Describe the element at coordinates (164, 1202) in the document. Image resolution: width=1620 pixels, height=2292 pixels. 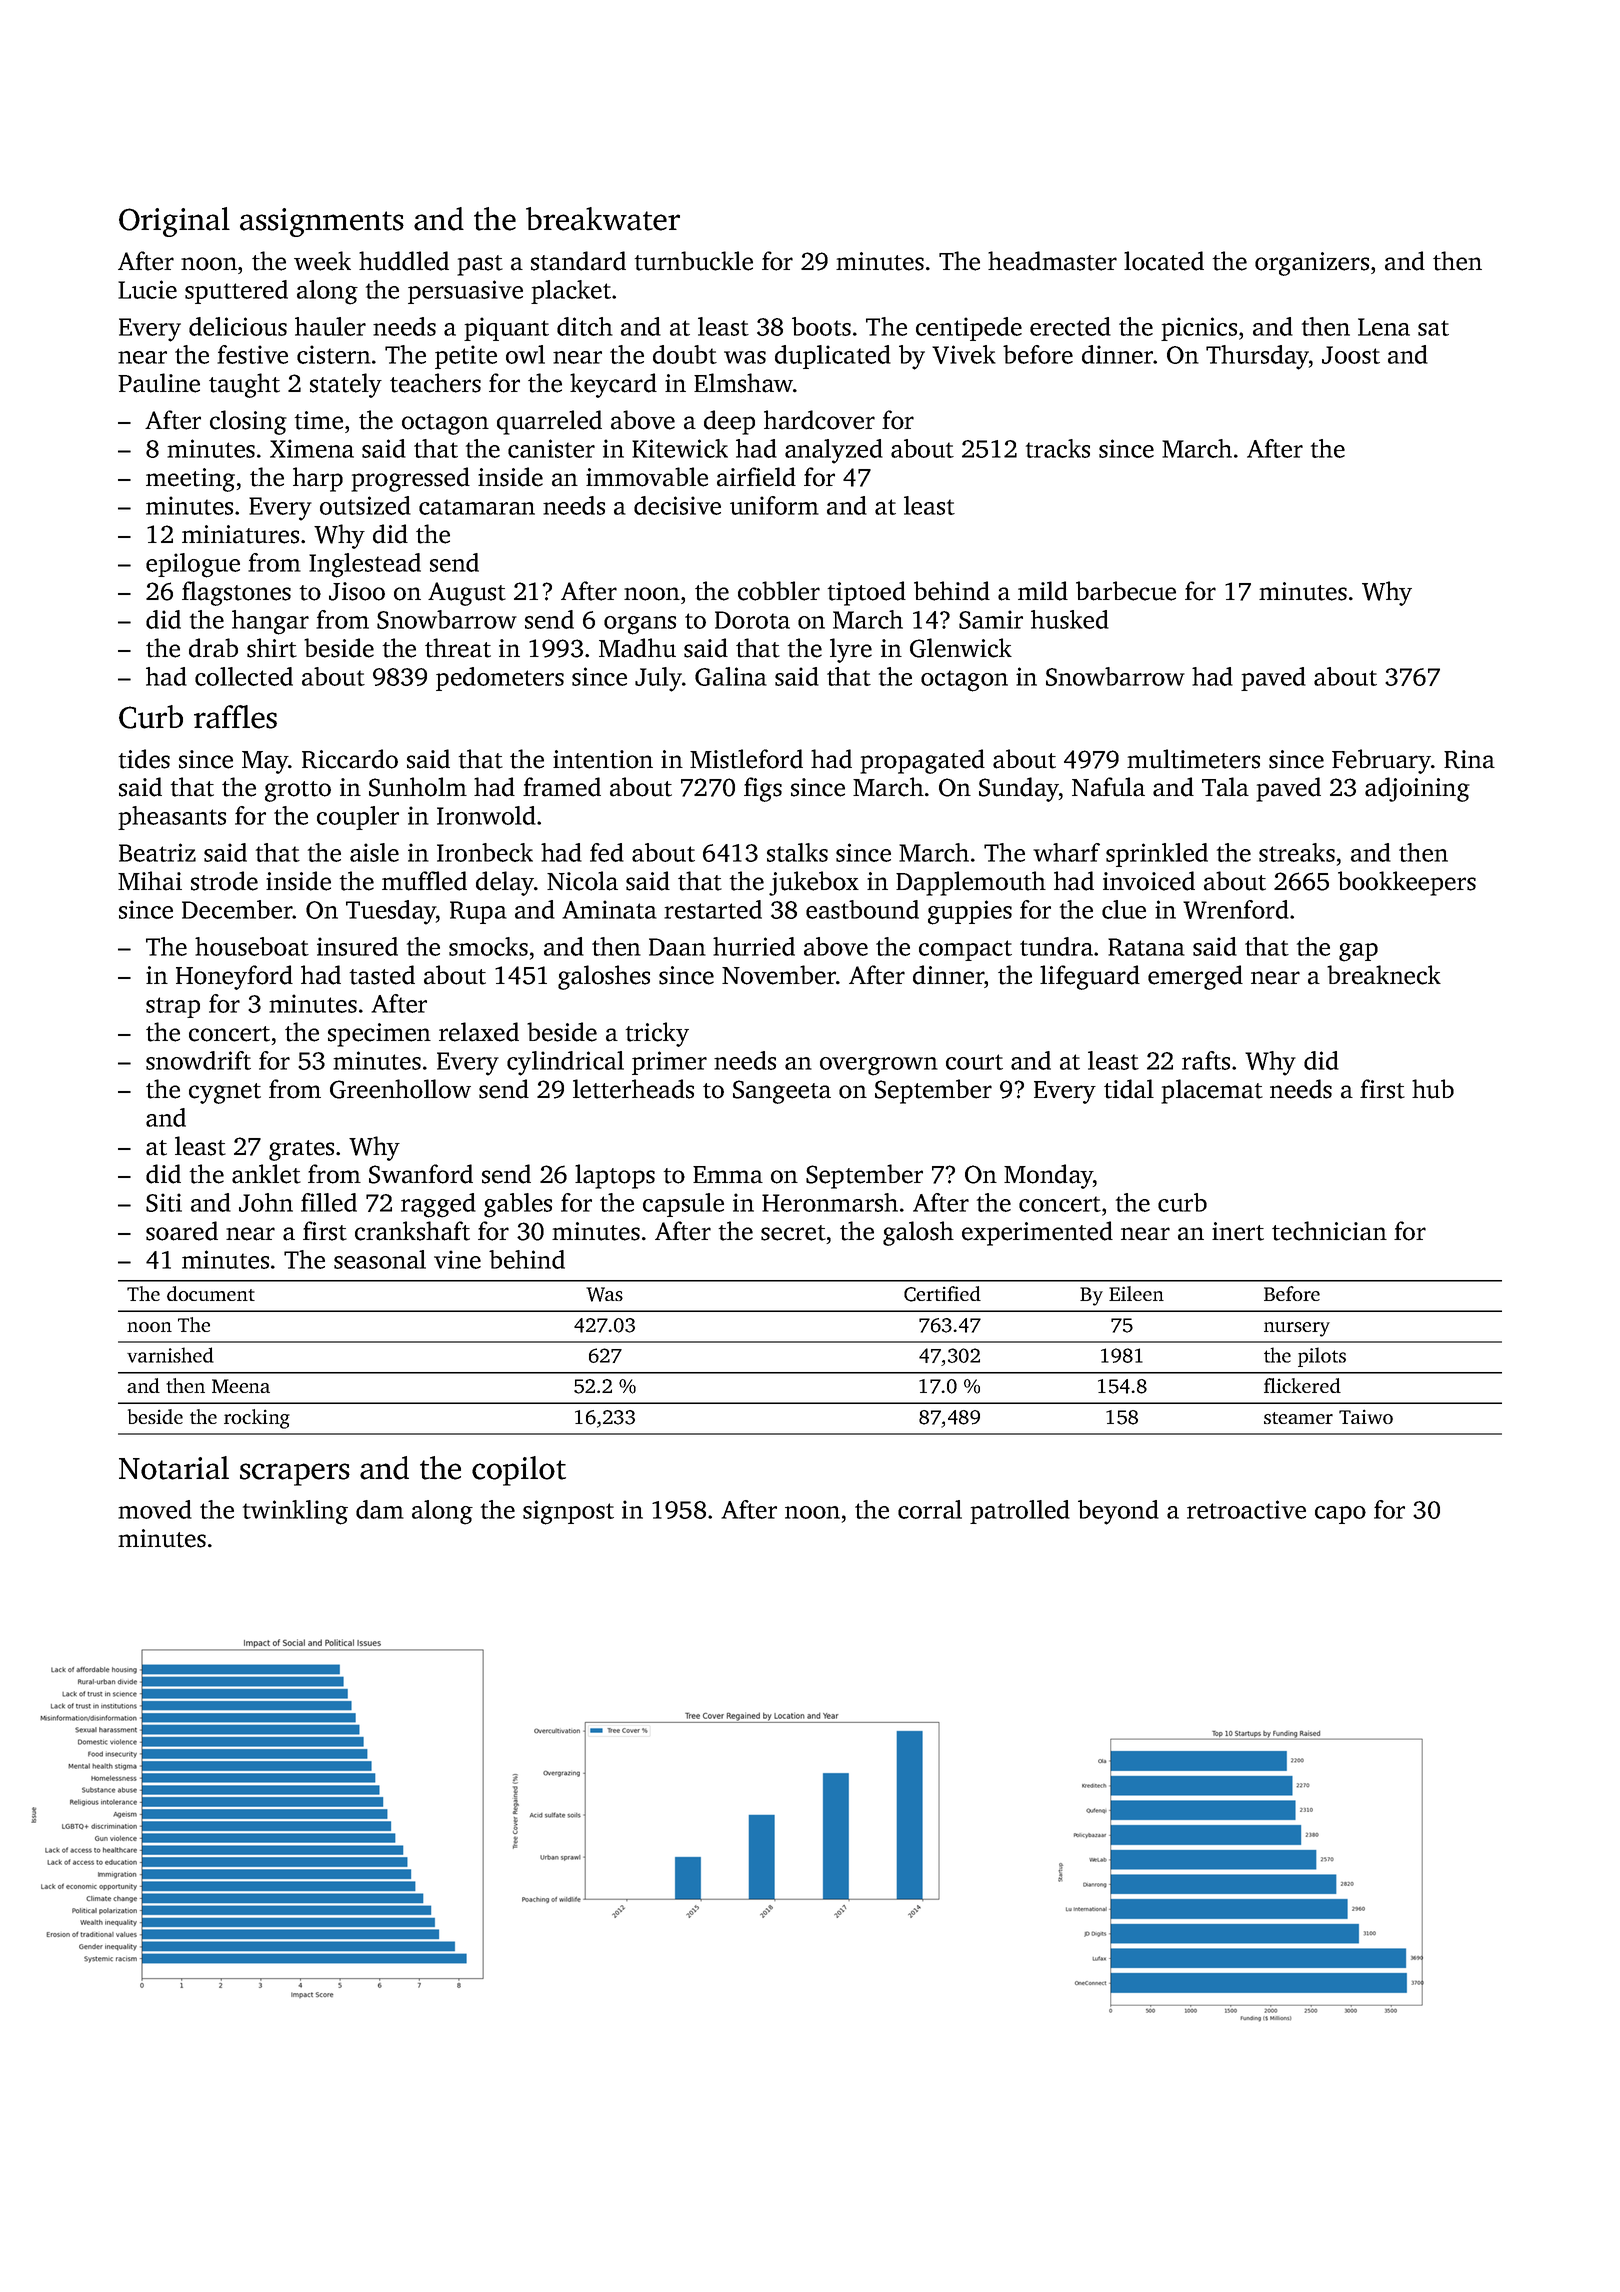
I see `Siti` at that location.
